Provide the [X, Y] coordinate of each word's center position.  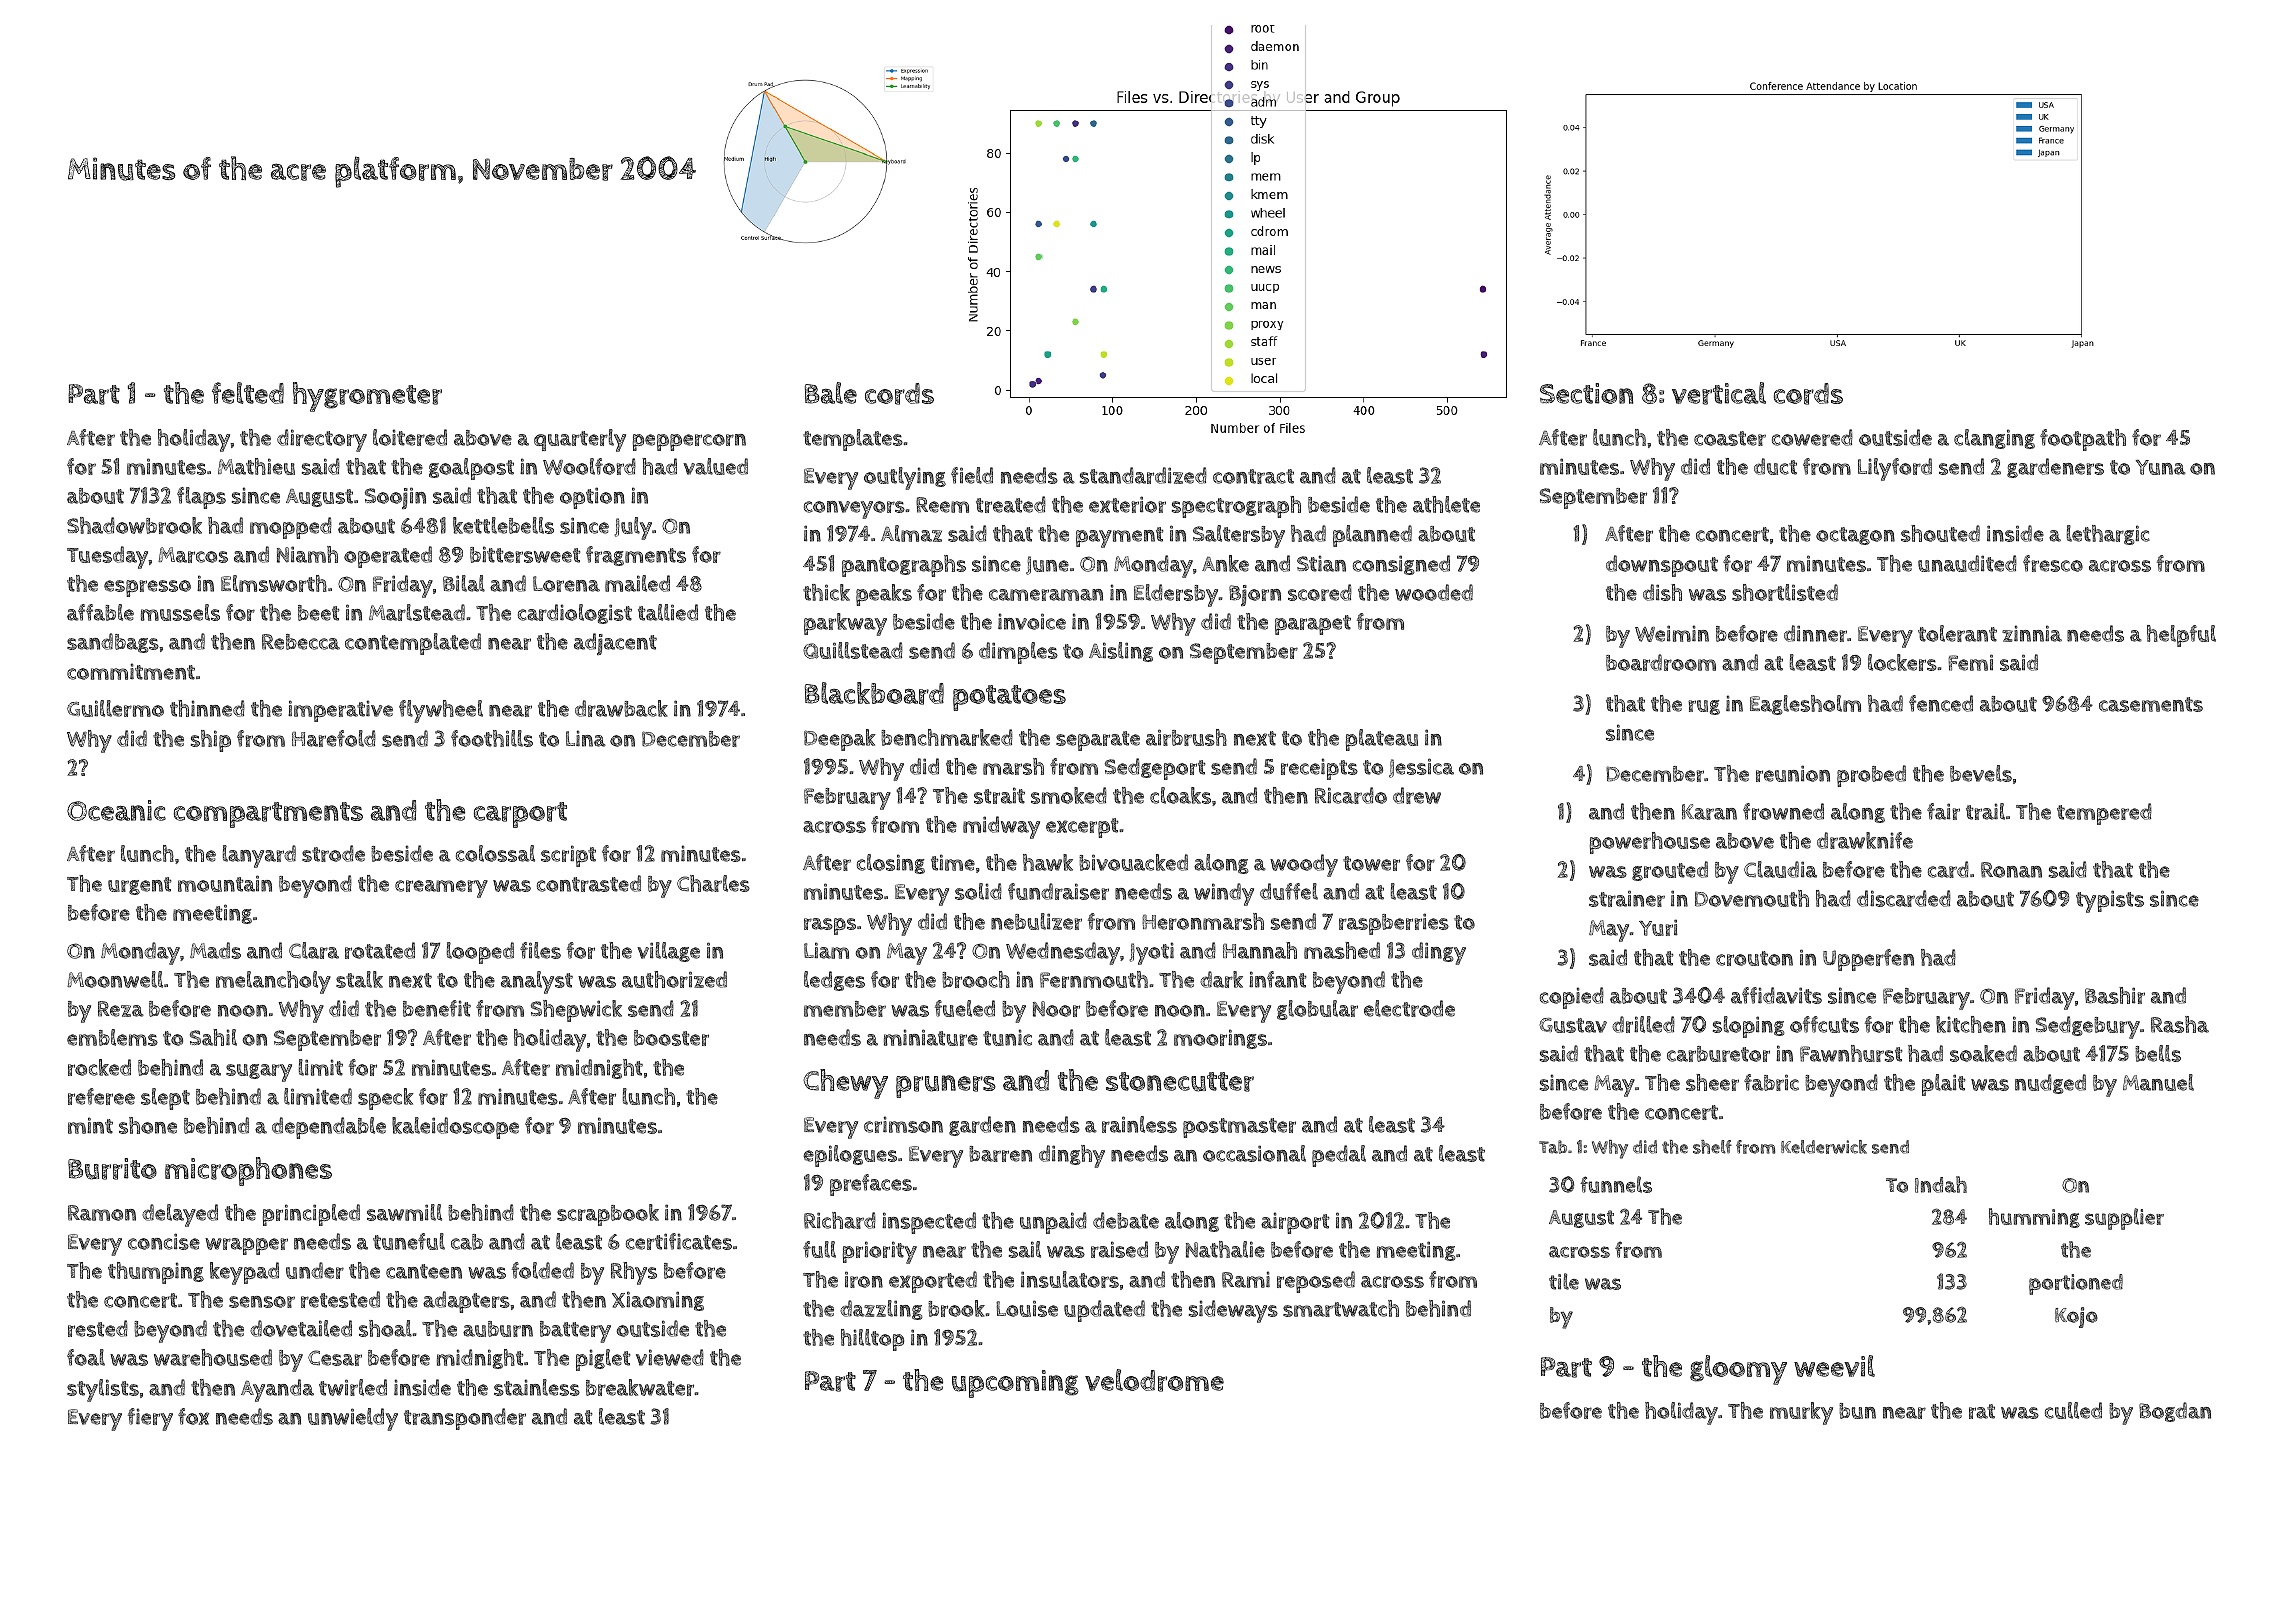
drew [1417, 795]
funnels [1616, 1184]
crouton [1754, 958]
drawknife [1865, 840]
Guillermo [115, 708]
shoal [385, 1328]
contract [1253, 476]
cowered [1812, 437]
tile [1564, 1281]
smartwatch [1341, 1308]
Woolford [589, 466]
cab [467, 1242]
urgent [139, 886]
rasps [830, 926]
